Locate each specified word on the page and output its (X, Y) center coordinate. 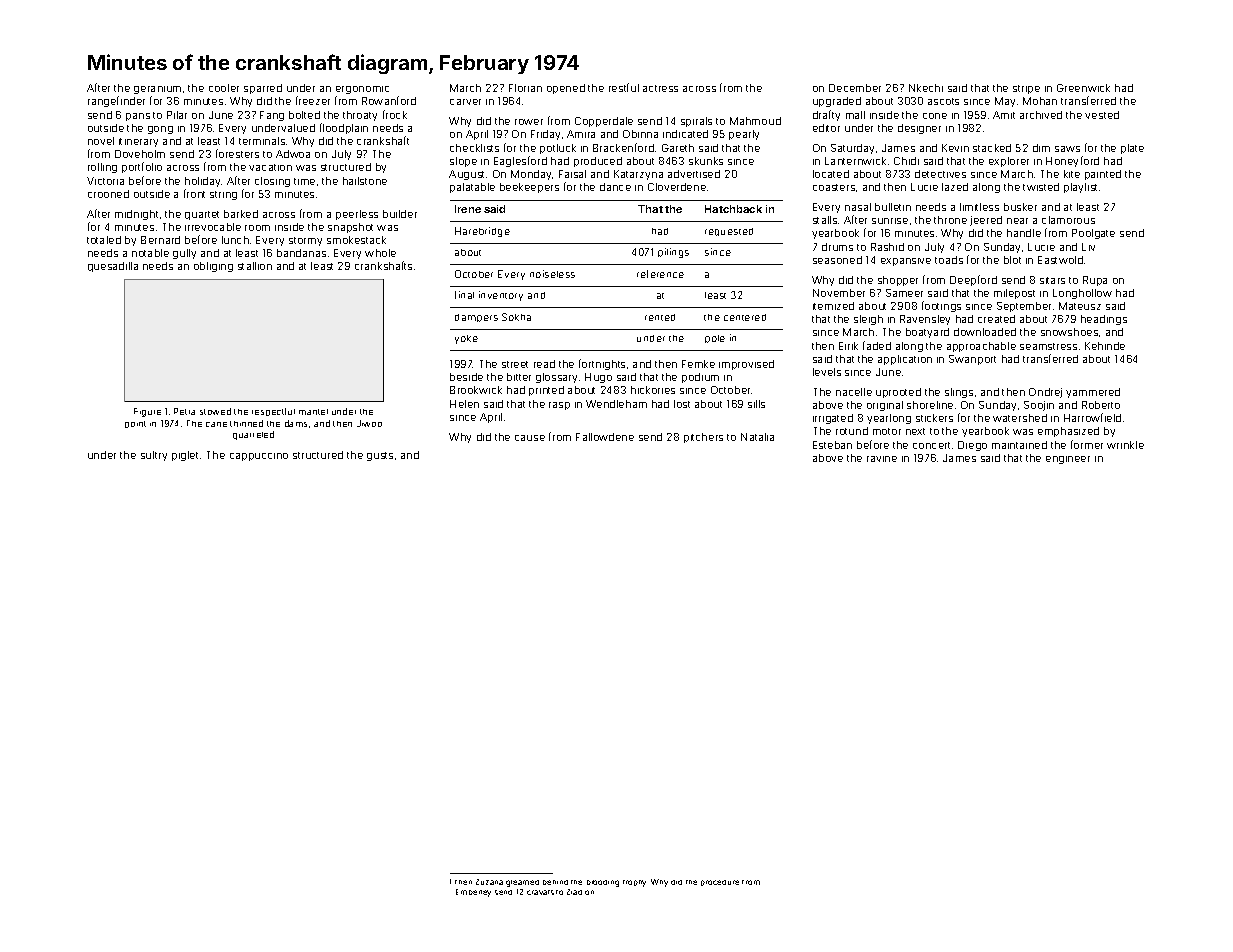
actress (660, 88)
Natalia (757, 437)
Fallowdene (605, 437)
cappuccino (259, 457)
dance (615, 187)
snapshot (350, 228)
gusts (380, 456)
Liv (1088, 247)
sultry (154, 456)
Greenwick (1083, 88)
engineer (1068, 460)
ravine (882, 459)
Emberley (473, 893)
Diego (972, 446)
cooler (224, 88)
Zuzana (489, 882)
